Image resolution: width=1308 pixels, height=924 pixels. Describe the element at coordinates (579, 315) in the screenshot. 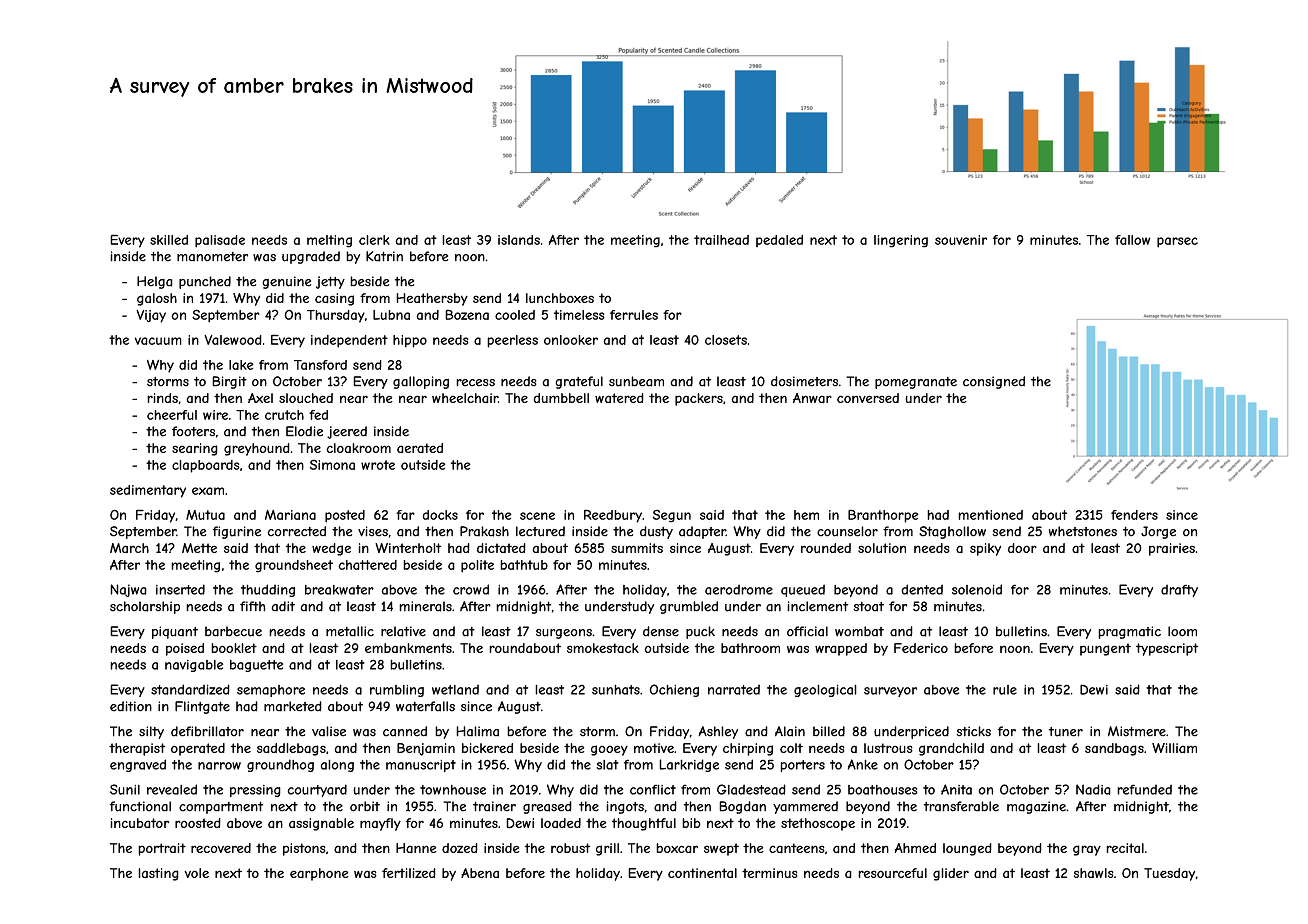

I see `timeless` at that location.
